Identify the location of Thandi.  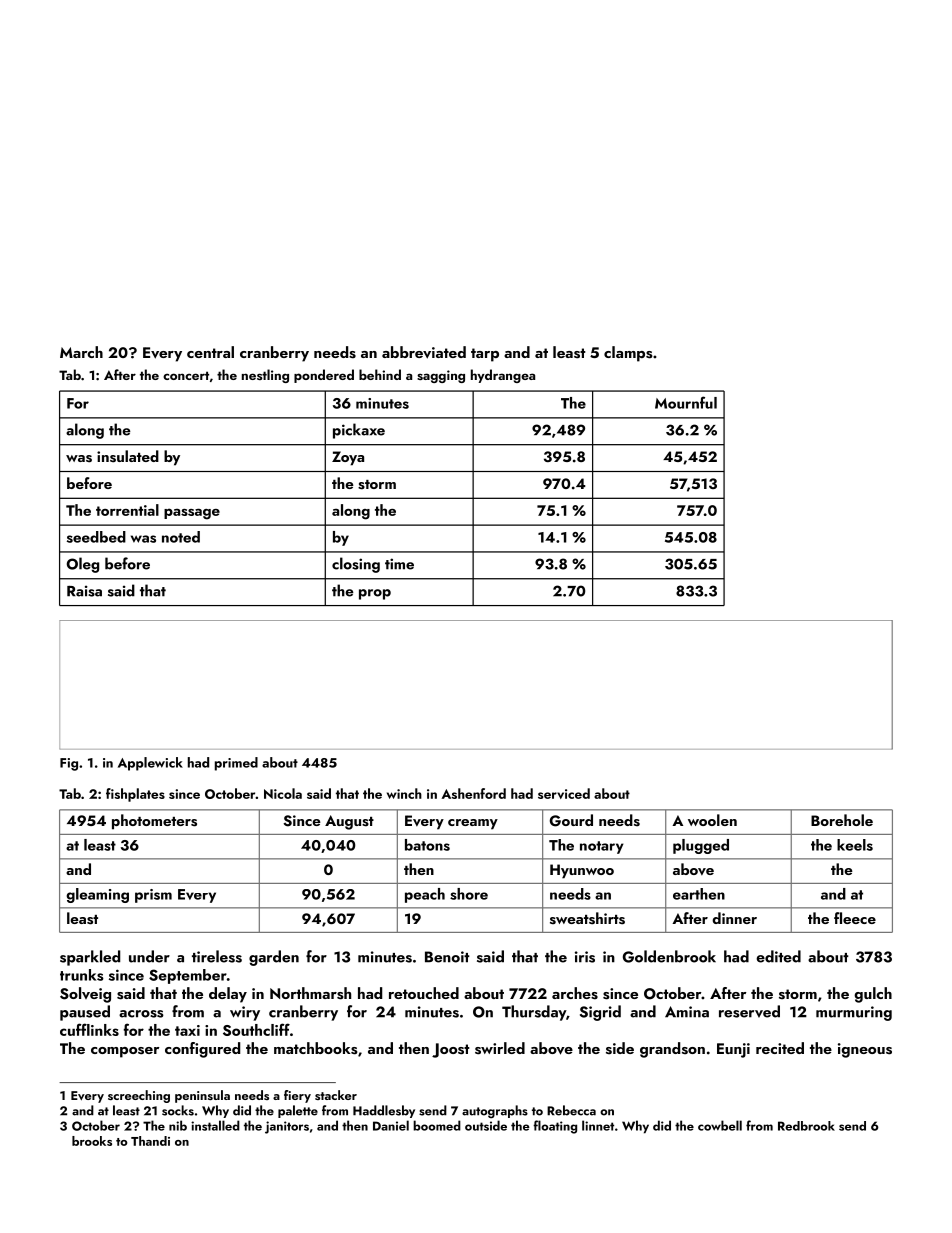
(150, 1141).
